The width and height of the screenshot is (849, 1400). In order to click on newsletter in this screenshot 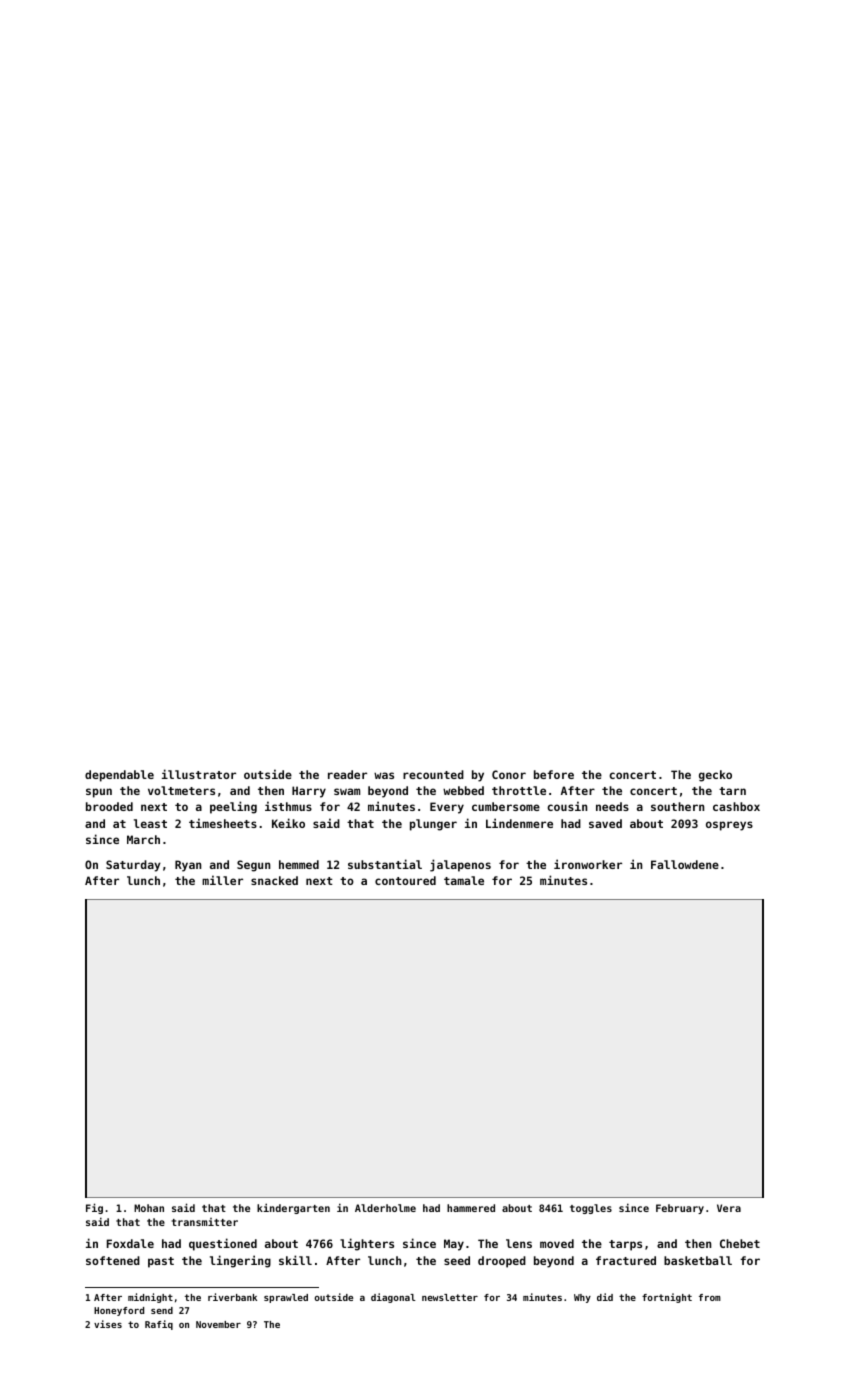, I will do `click(450, 1297)`.
